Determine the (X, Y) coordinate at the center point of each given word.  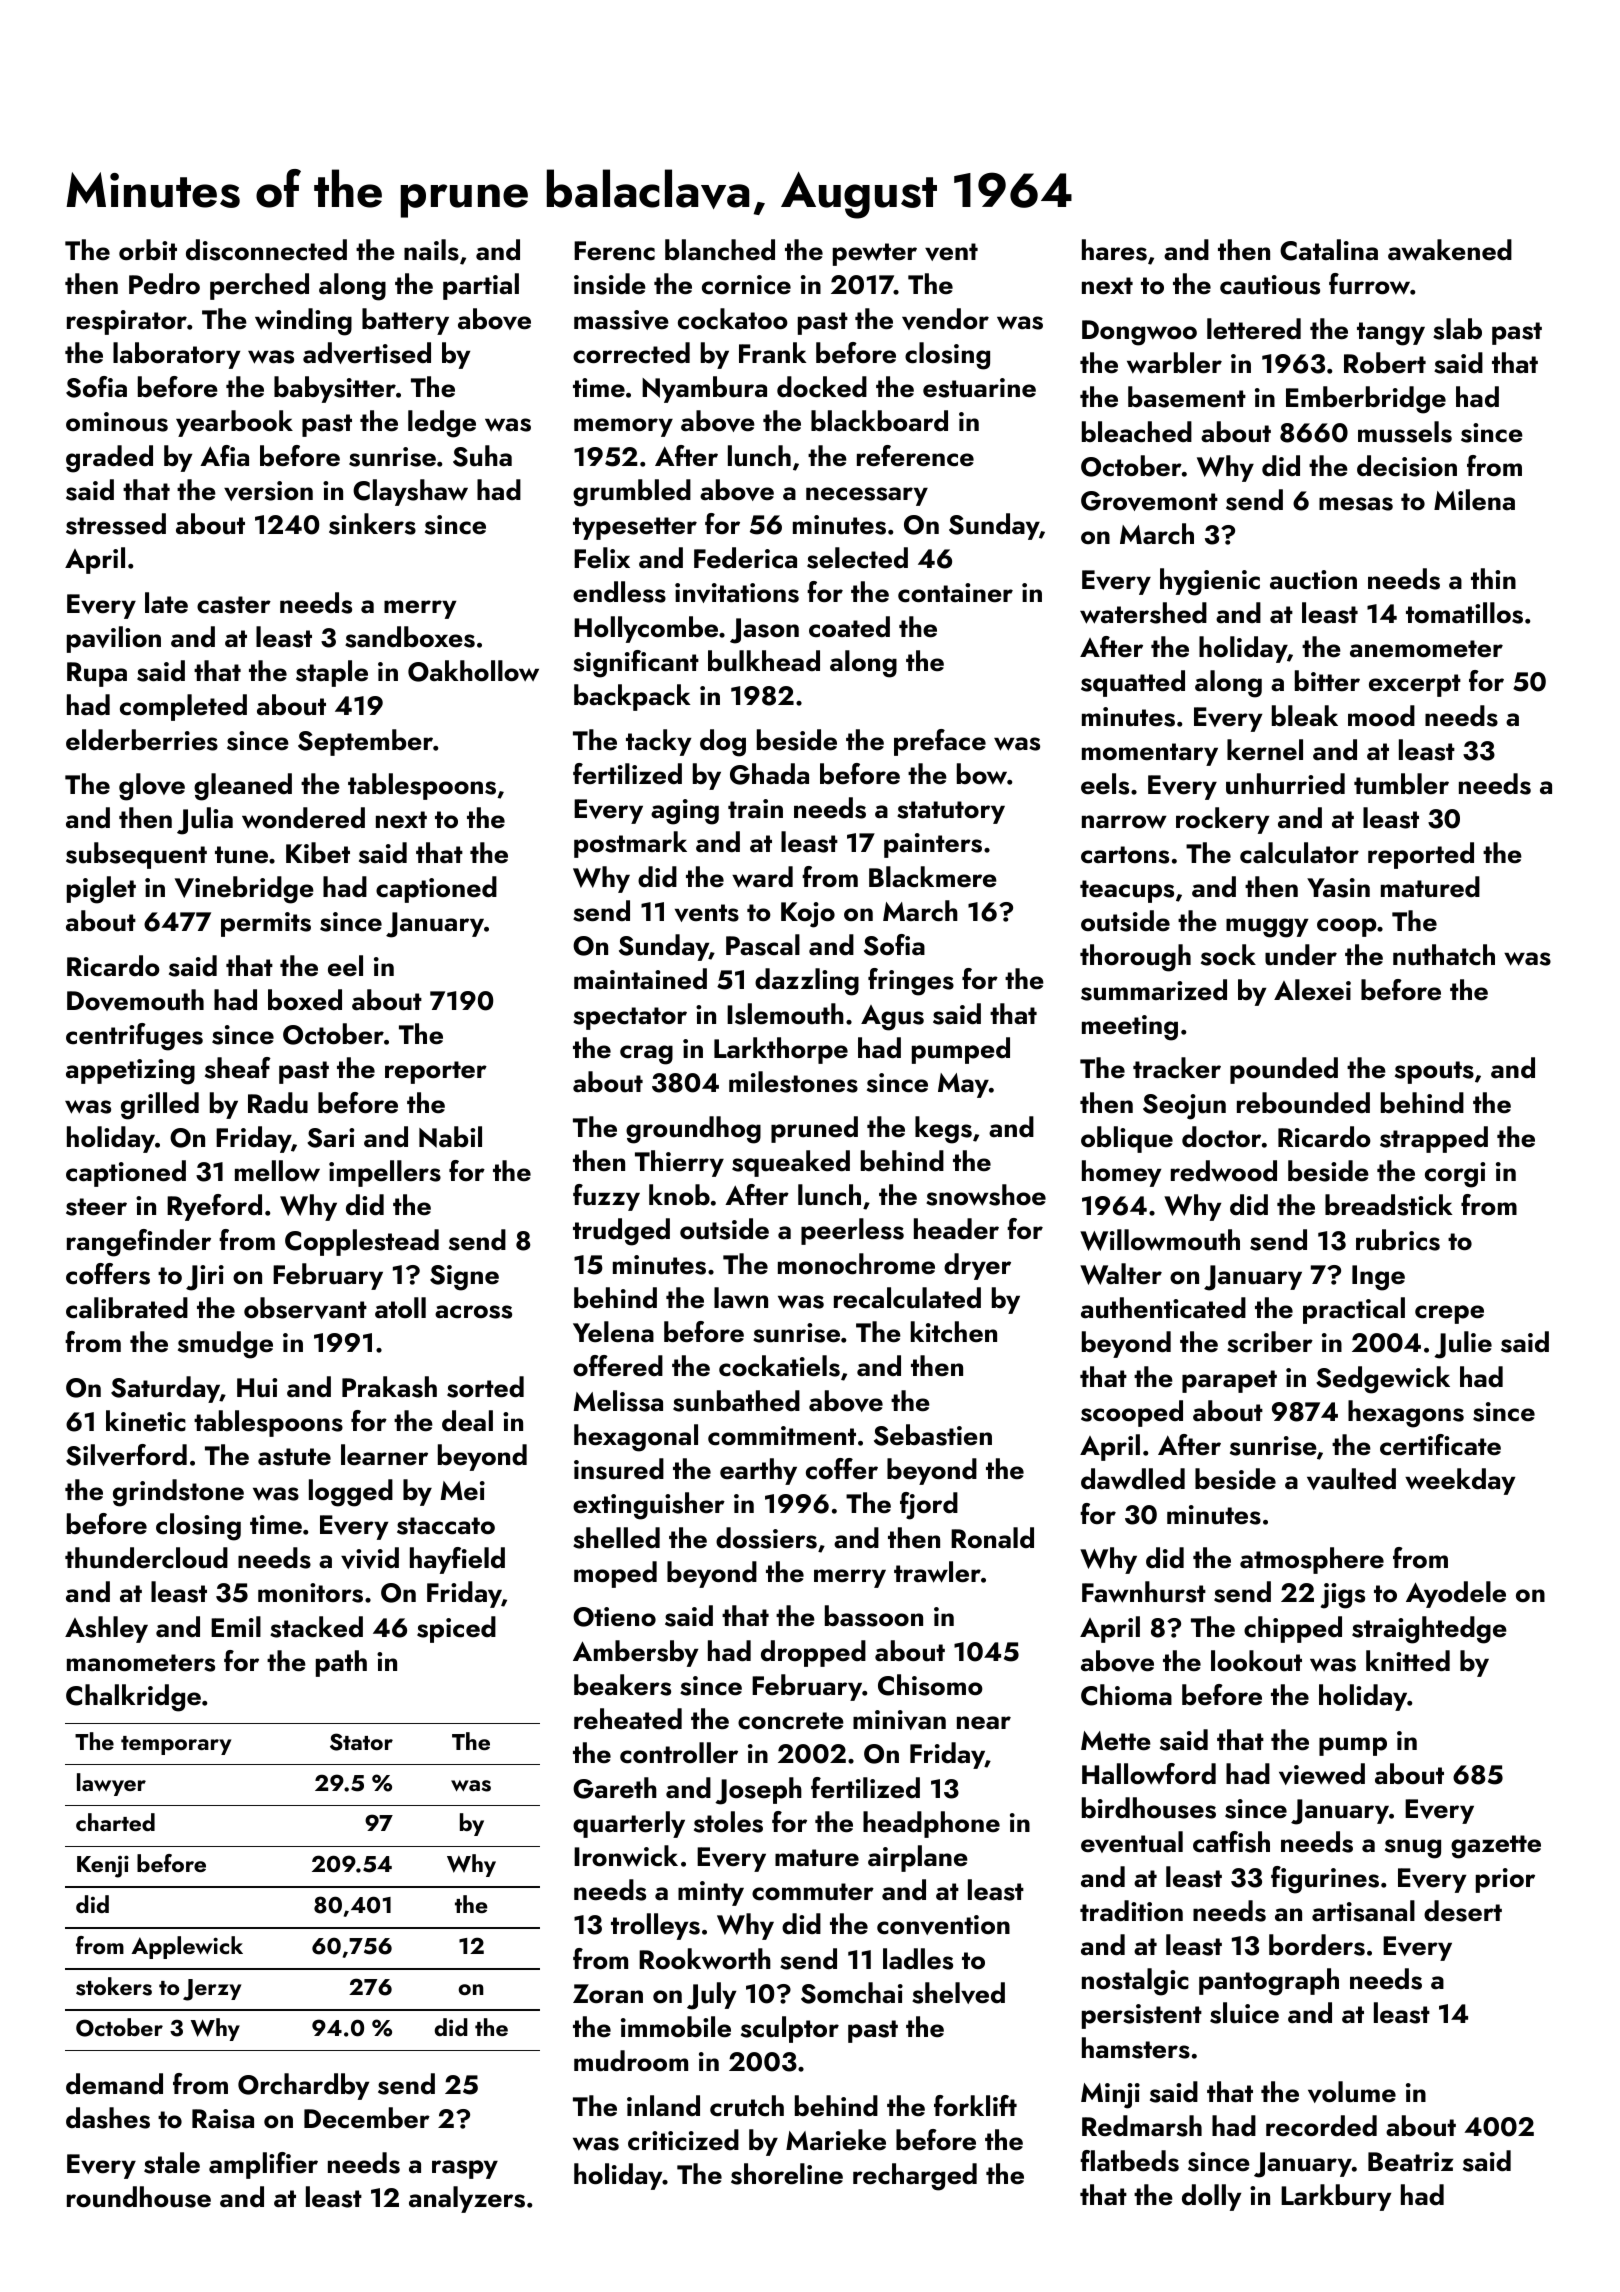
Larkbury (1336, 2197)
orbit (148, 250)
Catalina (1329, 250)
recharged (915, 2177)
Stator (361, 1742)
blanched (720, 250)
